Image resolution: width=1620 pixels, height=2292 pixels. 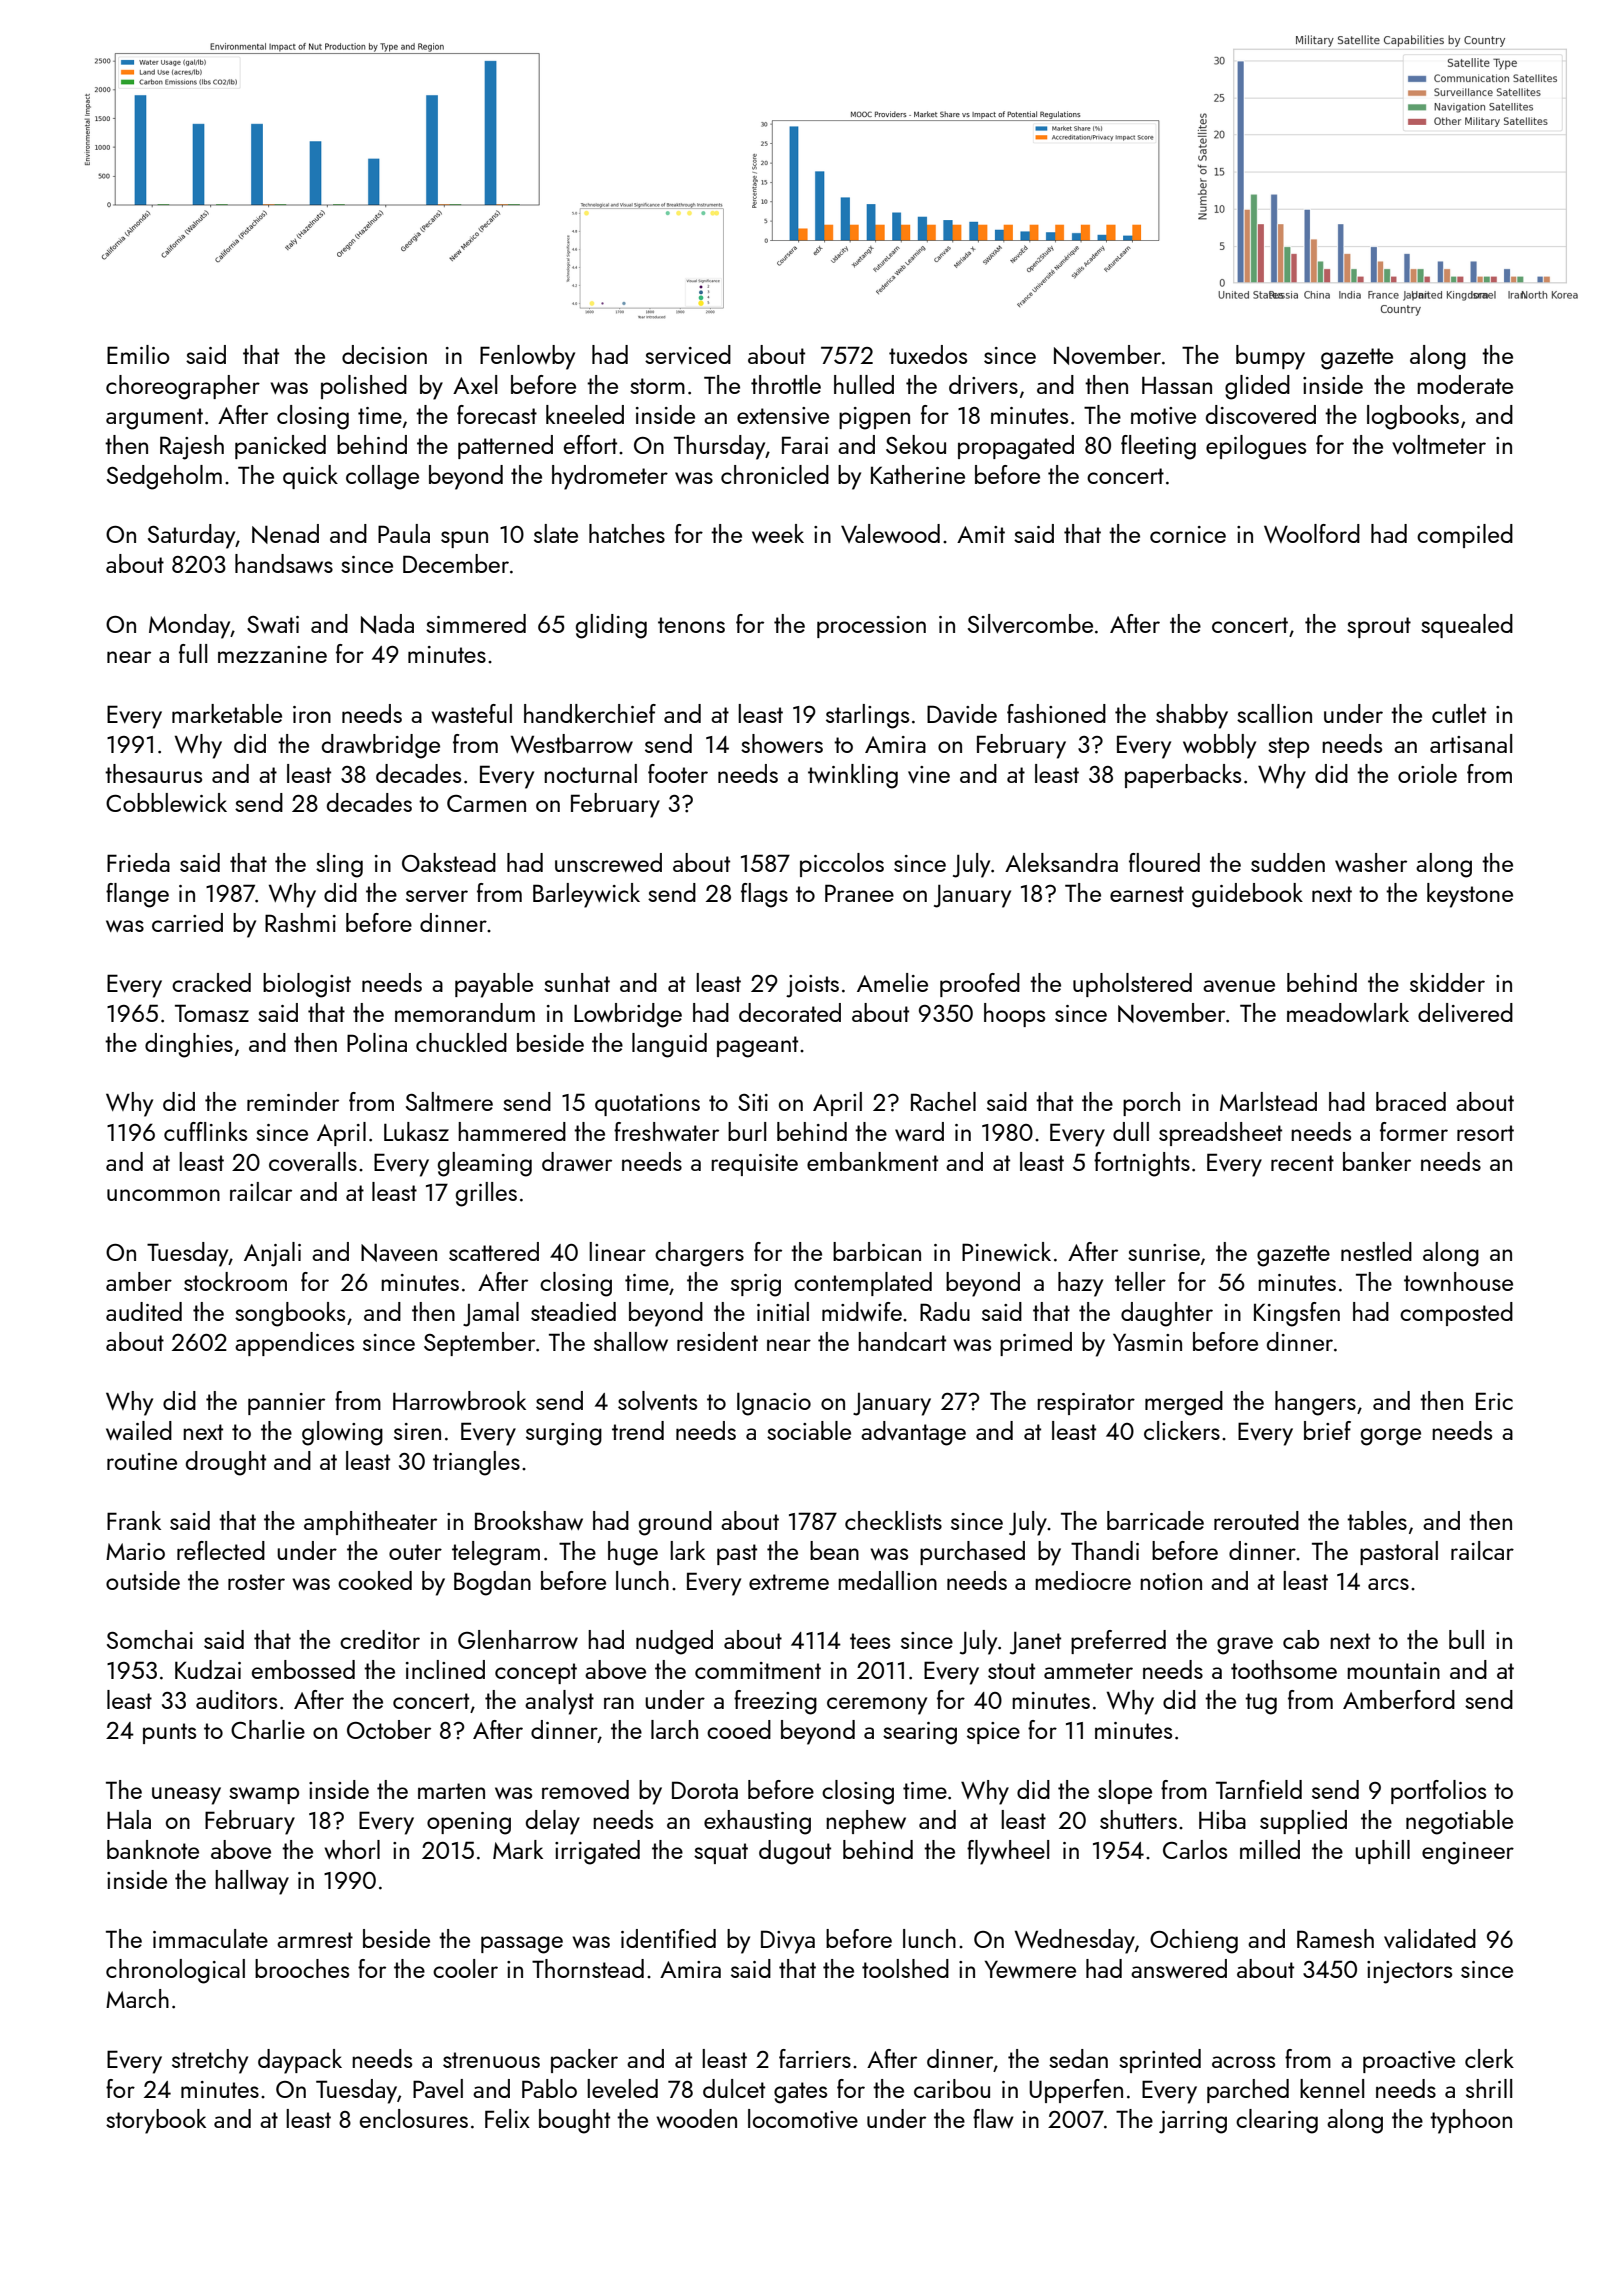 I want to click on Naveen, so click(x=399, y=1252).
